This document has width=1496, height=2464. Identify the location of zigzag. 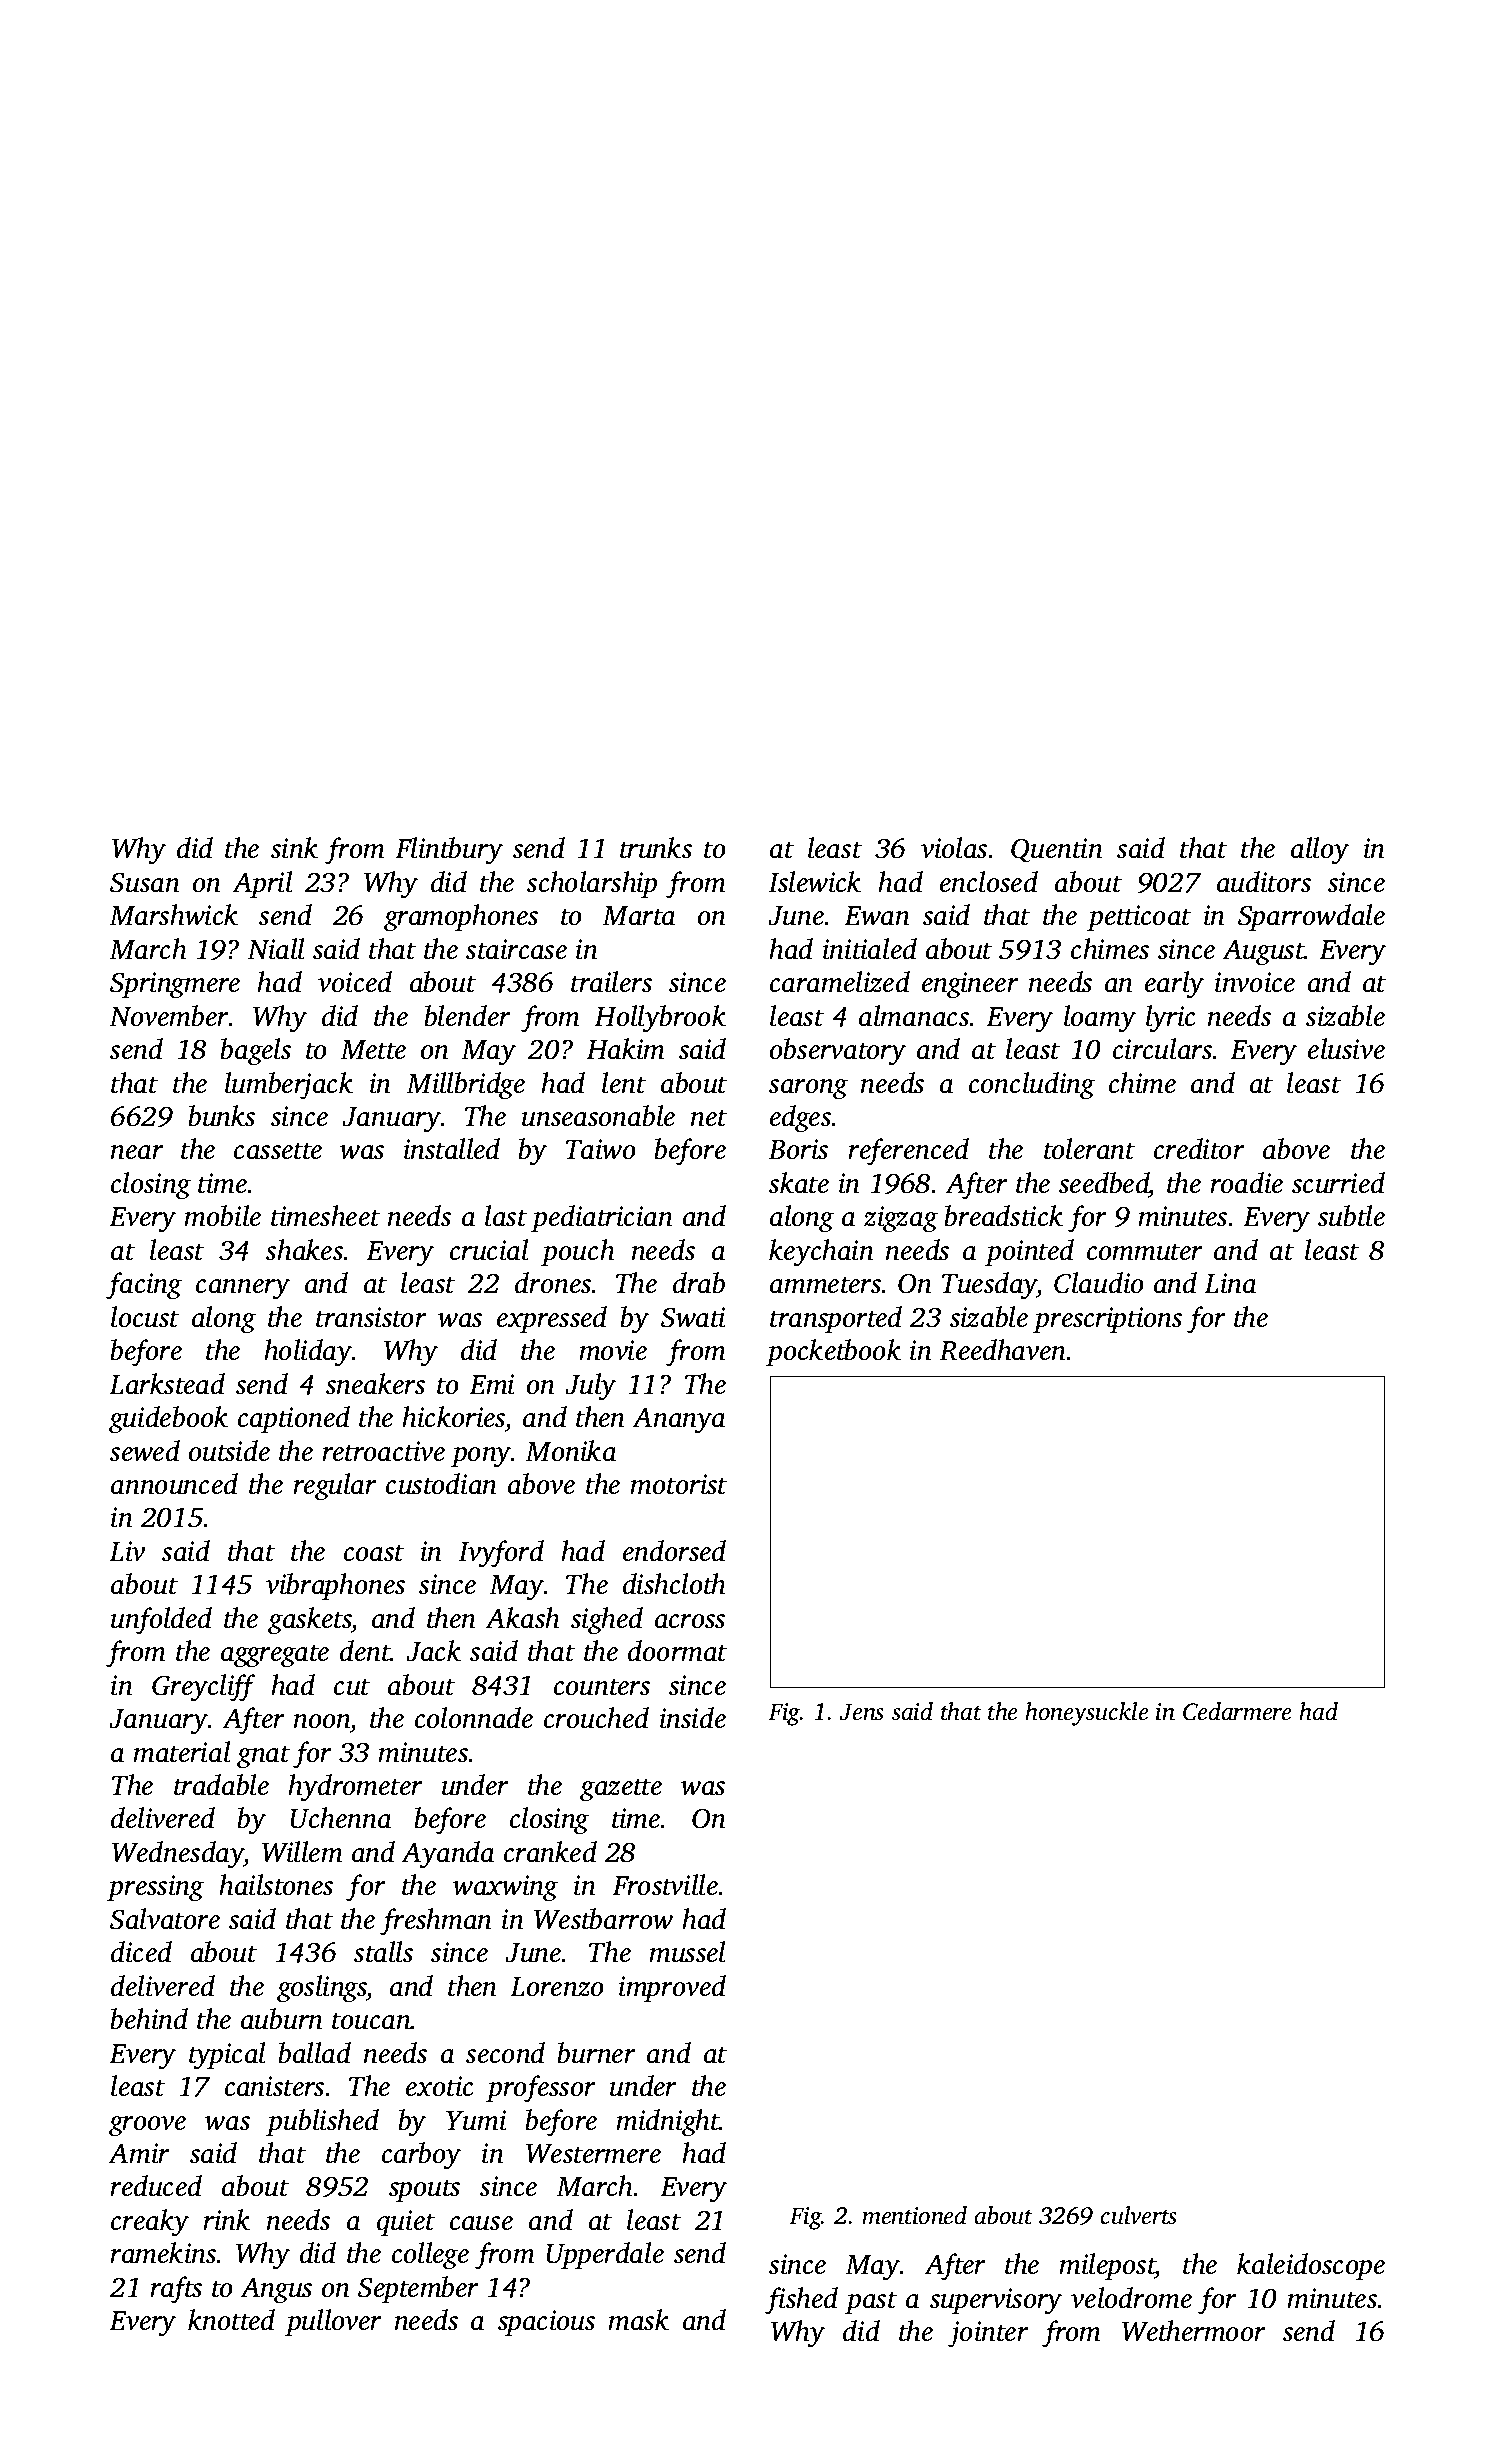
(901, 1219).
